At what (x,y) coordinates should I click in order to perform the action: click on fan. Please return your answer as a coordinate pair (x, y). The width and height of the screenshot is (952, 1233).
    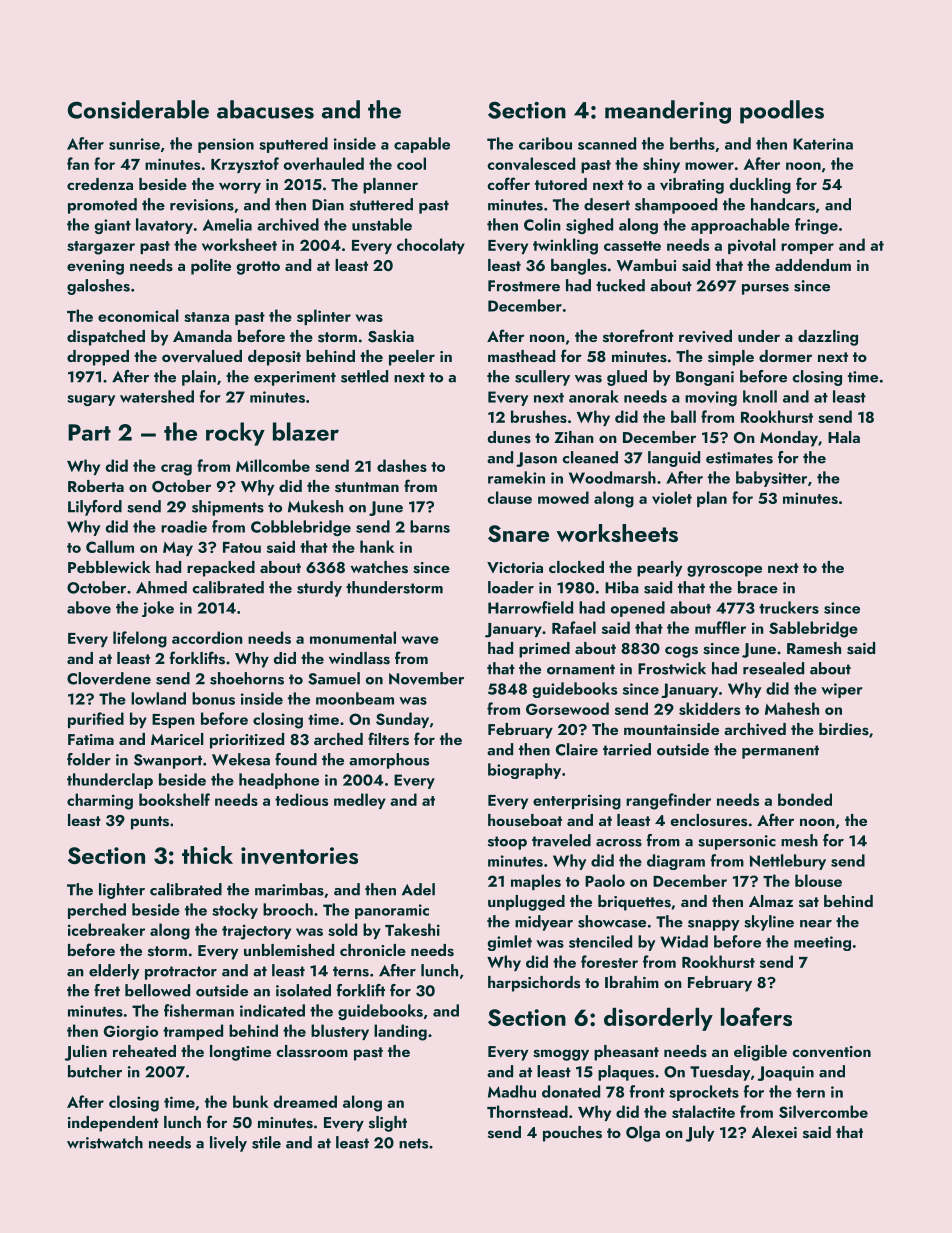
    Looking at the image, I should click on (78, 163).
